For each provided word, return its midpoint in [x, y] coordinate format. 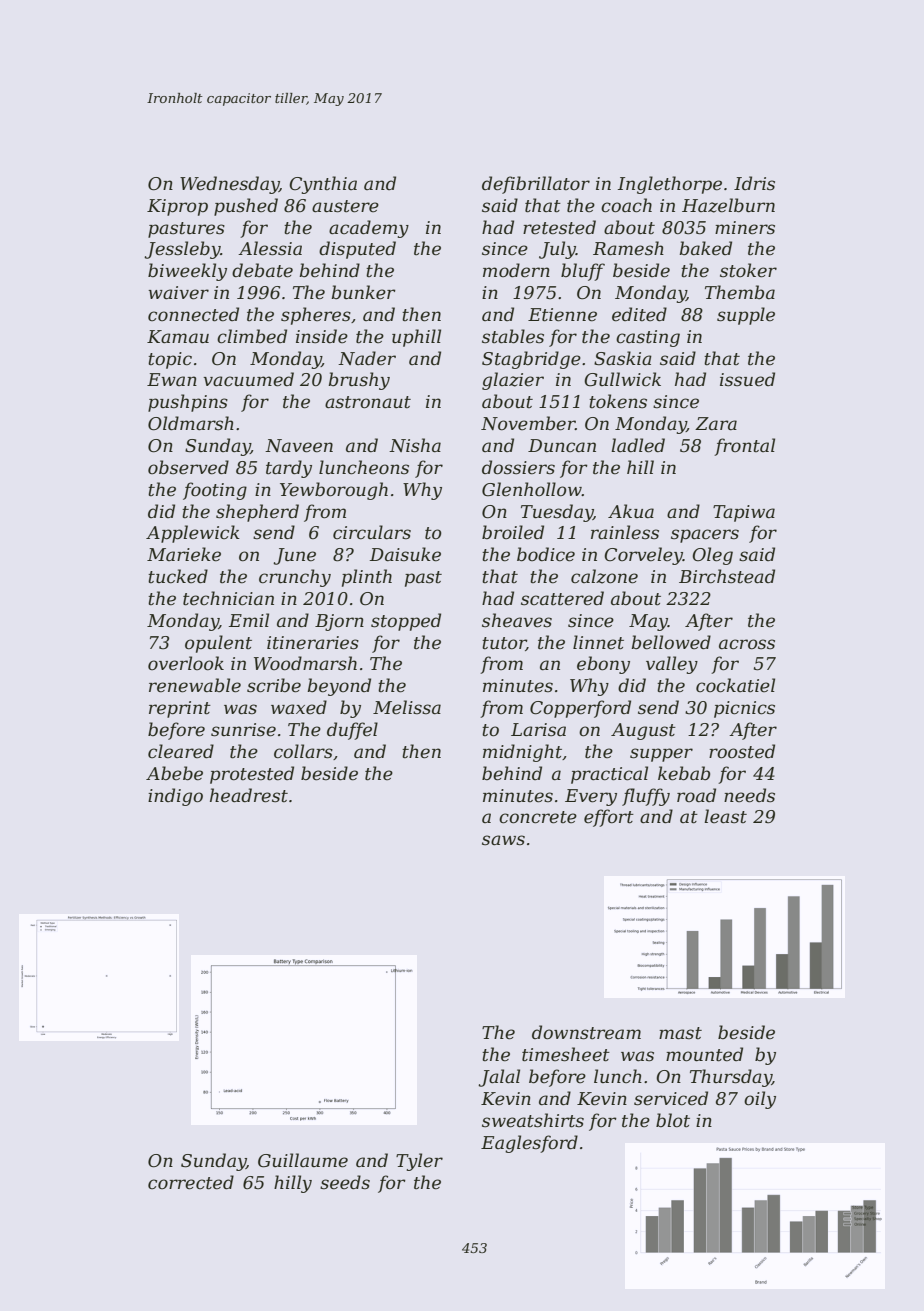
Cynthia [323, 185]
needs [749, 795]
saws [503, 840]
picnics [744, 709]
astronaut [368, 402]
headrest [249, 795]
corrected [191, 1182]
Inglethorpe [670, 185]
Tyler [419, 1162]
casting [648, 338]
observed [188, 467]
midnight [522, 753]
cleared [181, 751]
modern [516, 270]
